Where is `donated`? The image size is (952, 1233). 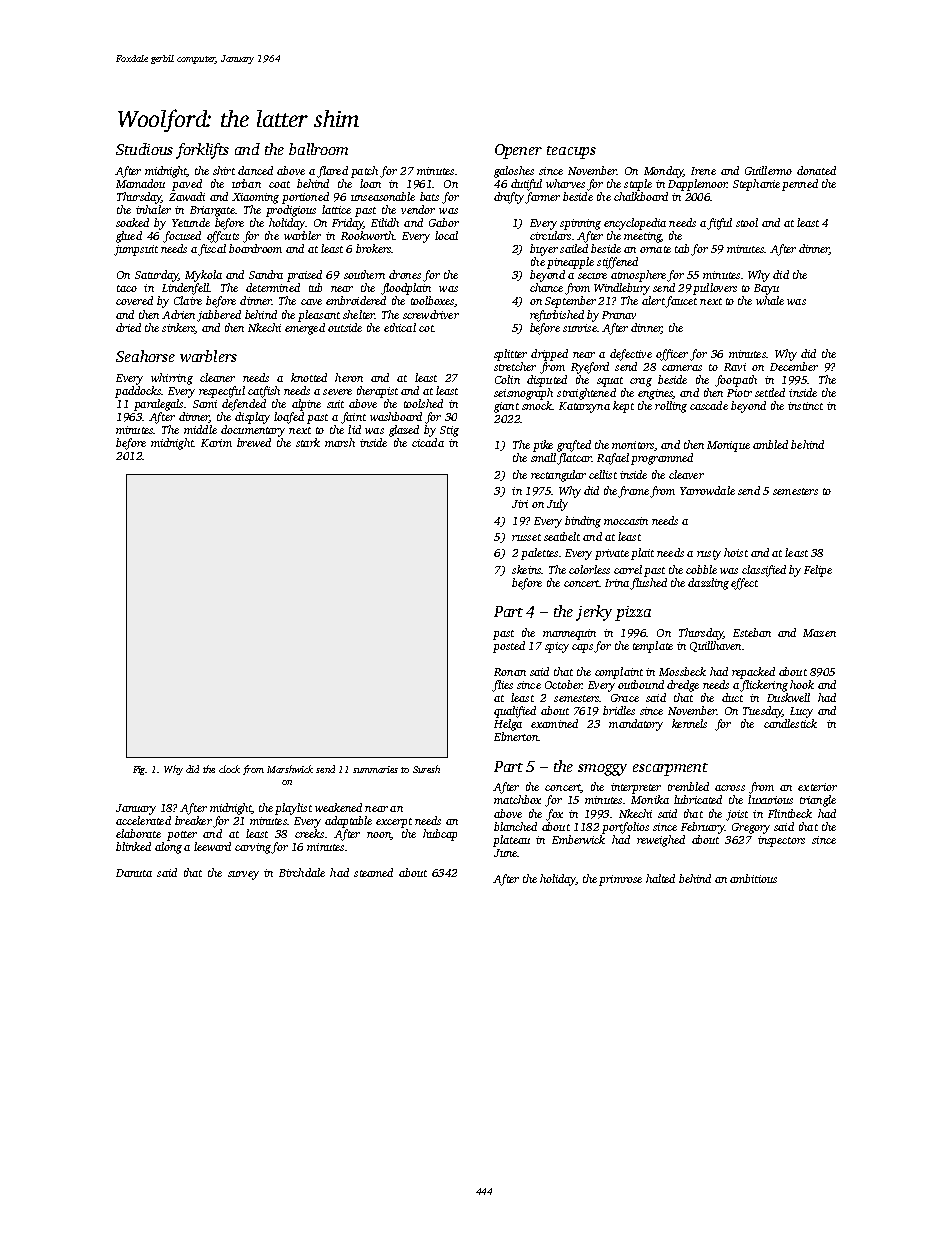
donated is located at coordinates (816, 170).
